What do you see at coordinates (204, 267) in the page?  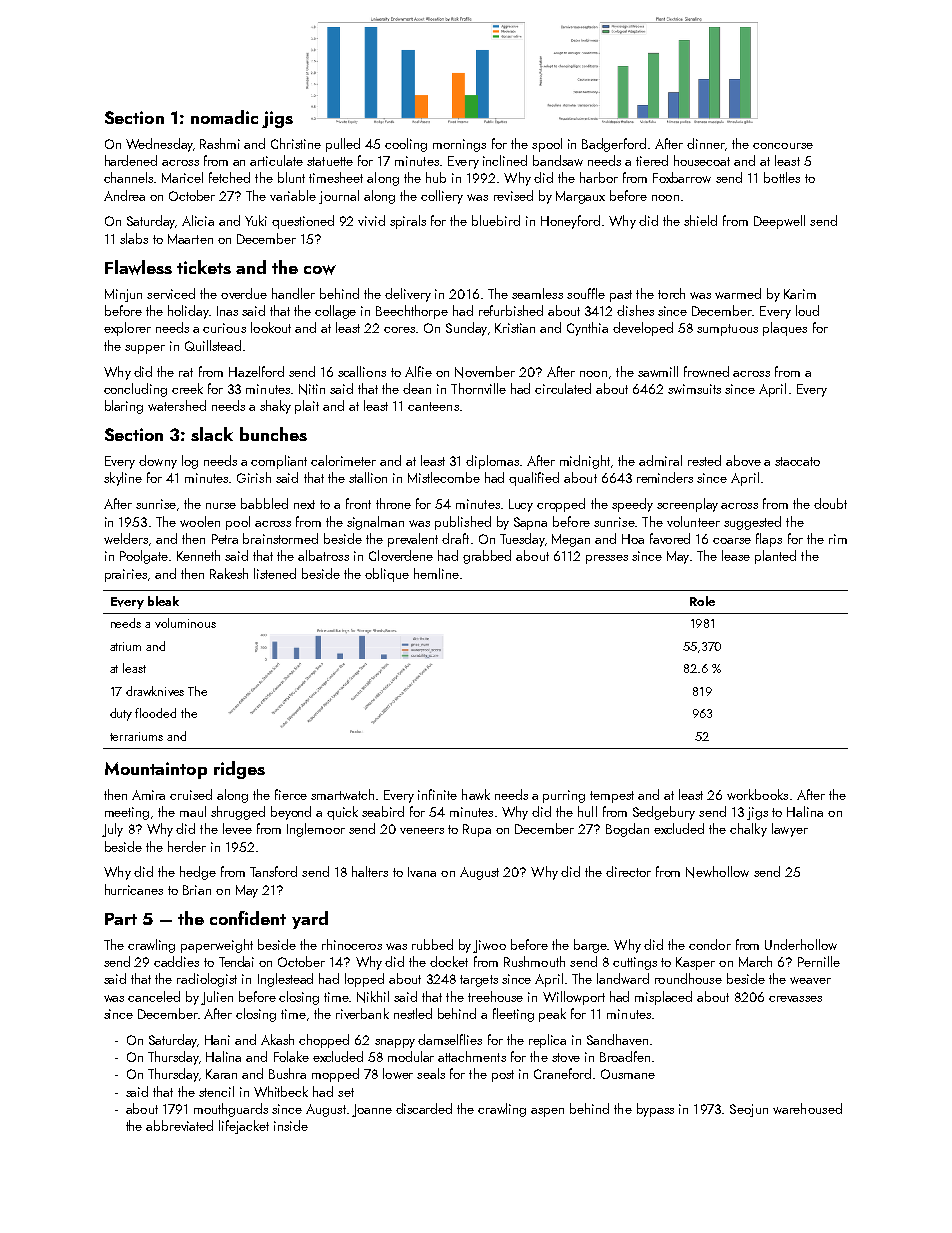 I see `tickets` at bounding box center [204, 267].
